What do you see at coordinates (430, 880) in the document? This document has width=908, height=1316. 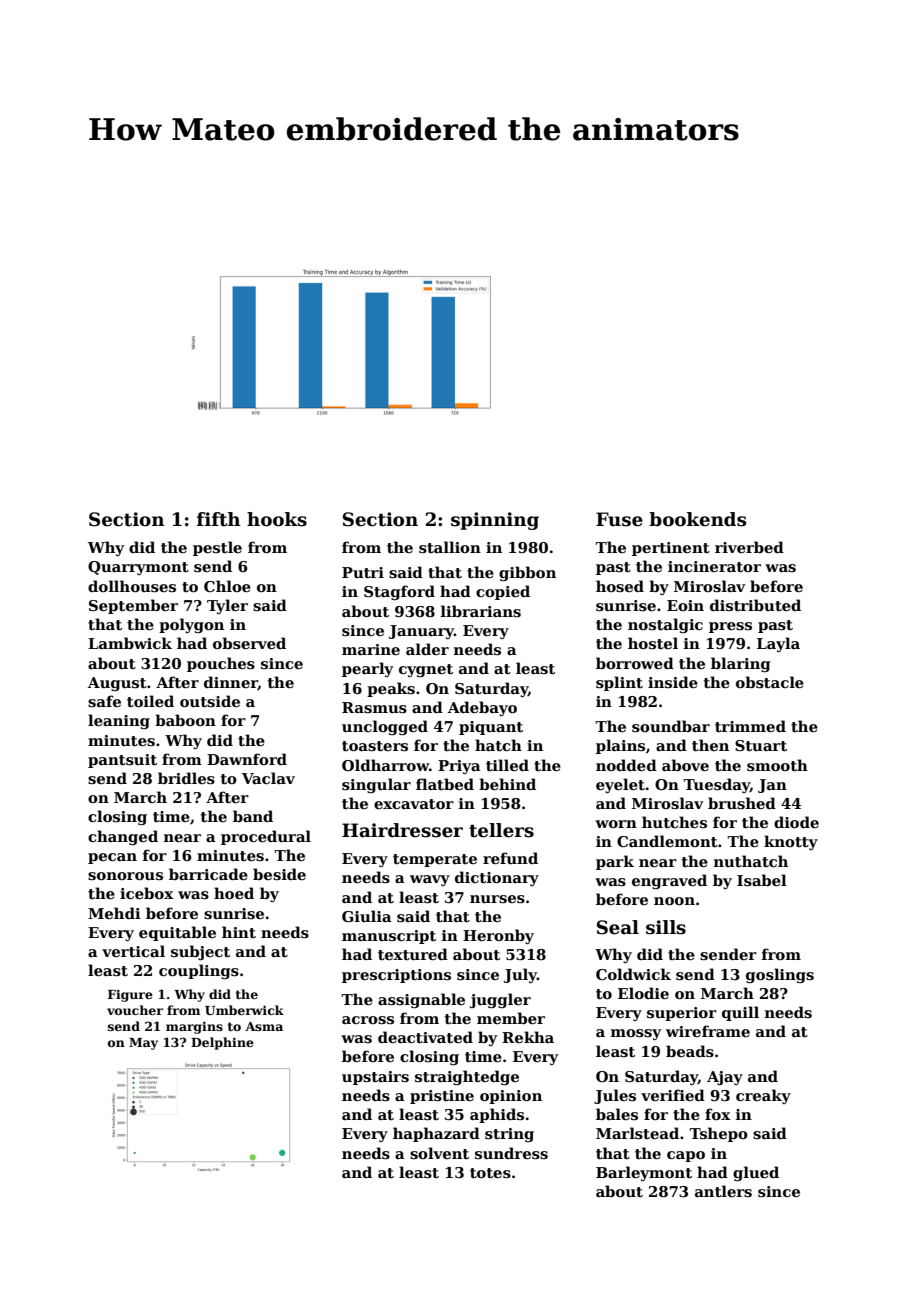 I see `wavy` at bounding box center [430, 880].
